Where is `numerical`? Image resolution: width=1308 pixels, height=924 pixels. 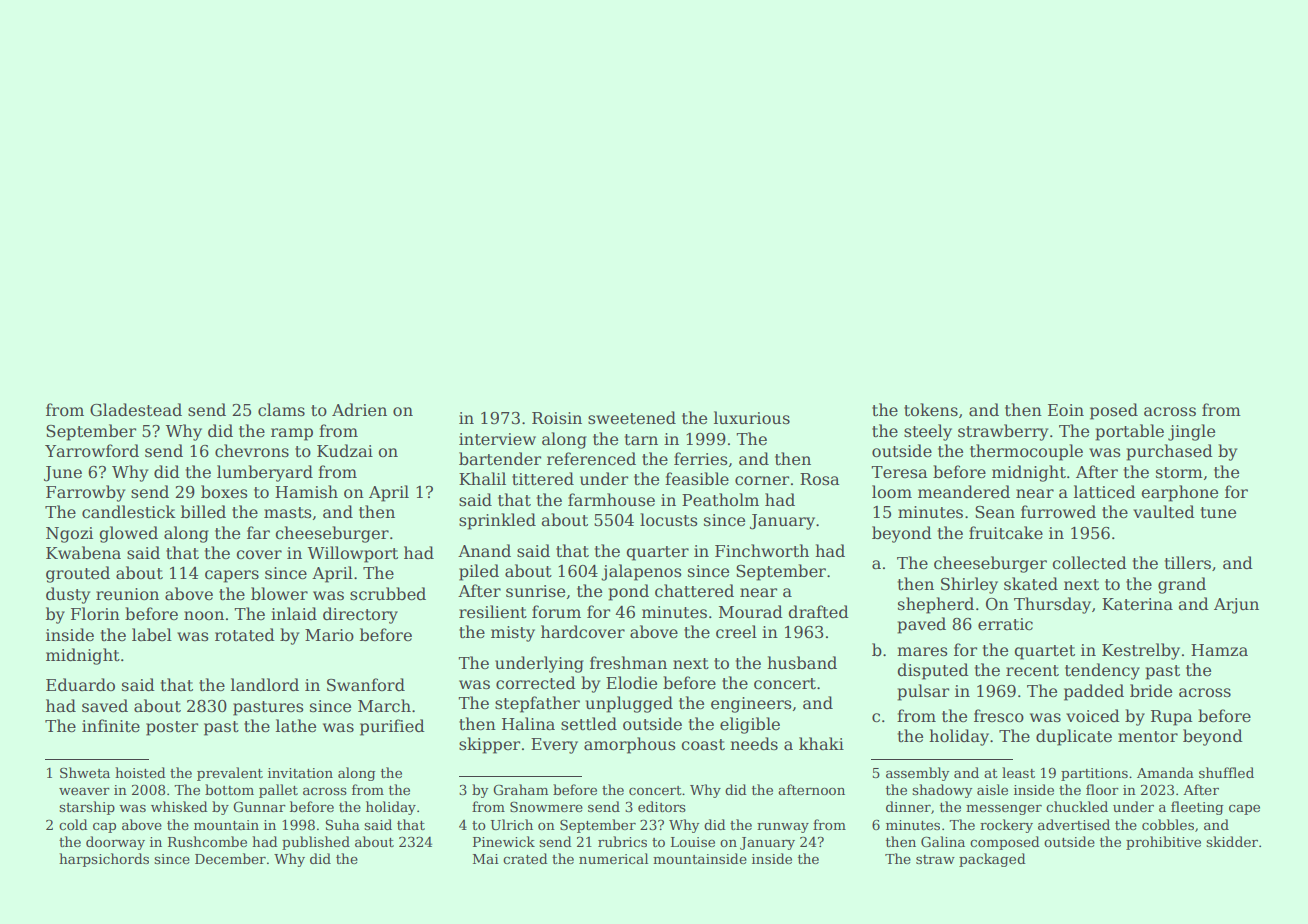 numerical is located at coordinates (613, 858).
